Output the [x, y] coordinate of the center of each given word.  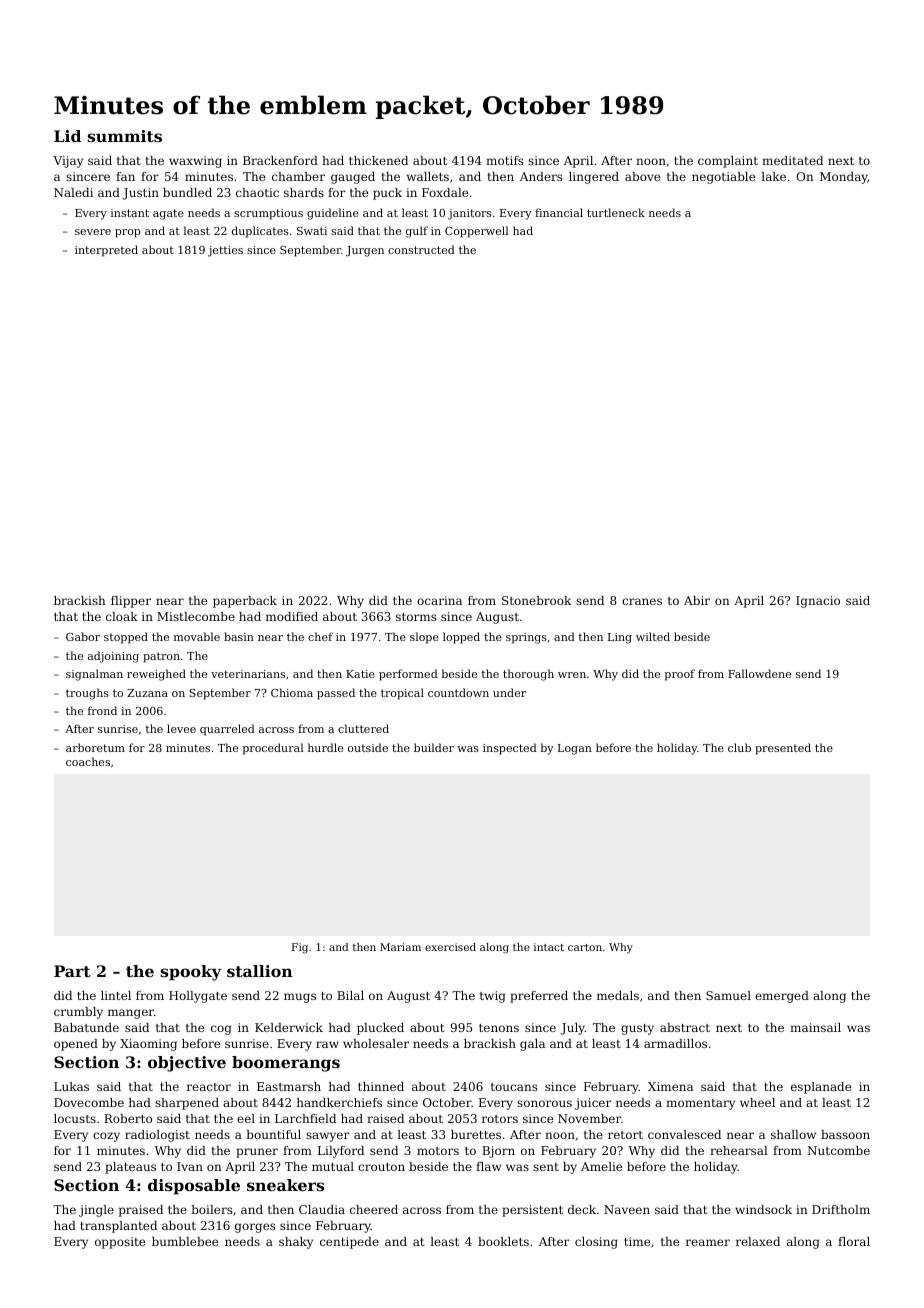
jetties [225, 251]
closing [596, 1243]
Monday [844, 178]
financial [559, 212]
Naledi [73, 192]
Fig [300, 948]
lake [773, 176]
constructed [421, 249]
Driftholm [841, 1209]
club [739, 747]
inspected [510, 749]
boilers [211, 1209]
